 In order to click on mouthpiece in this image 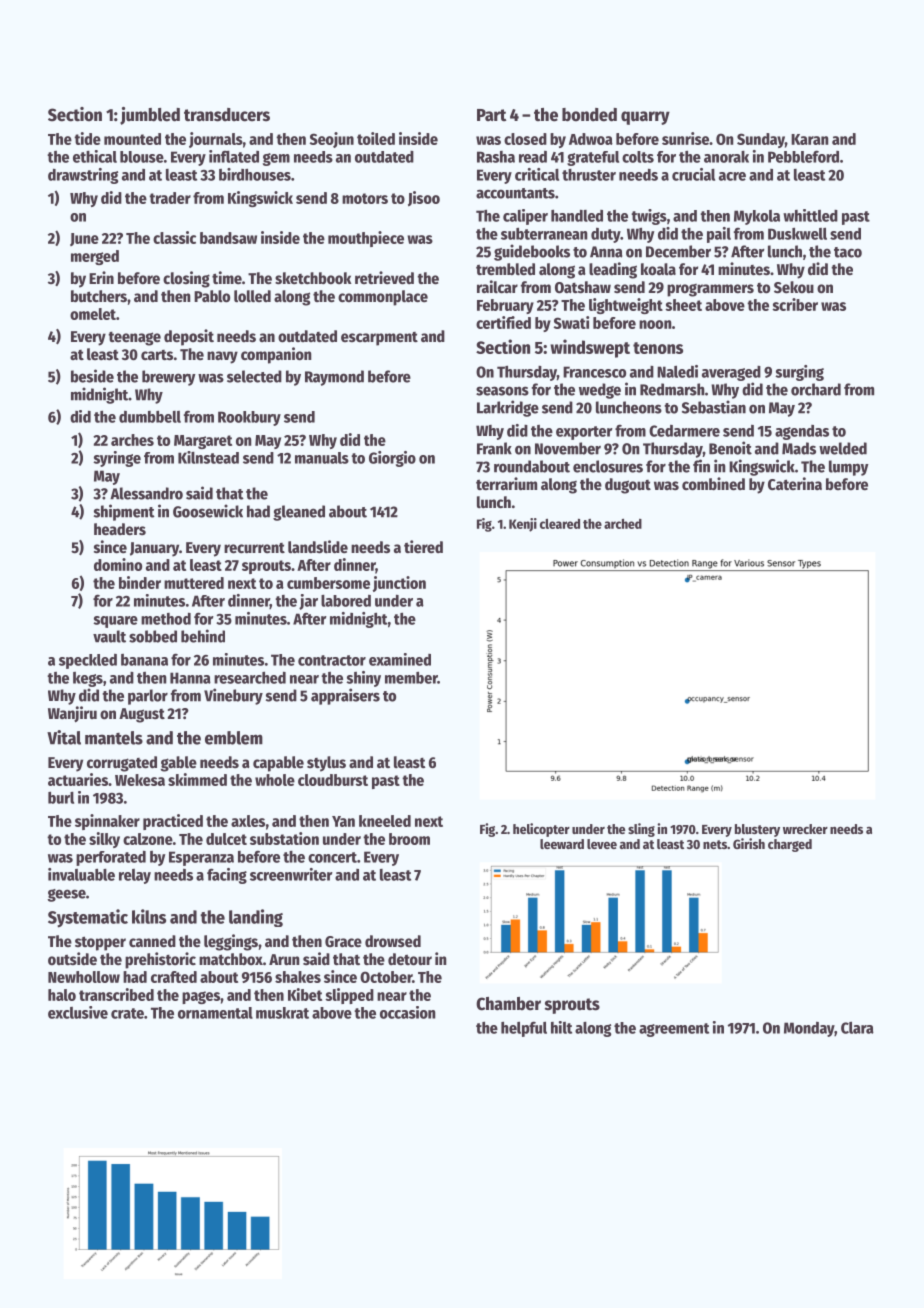, I will do `click(366, 239)`.
